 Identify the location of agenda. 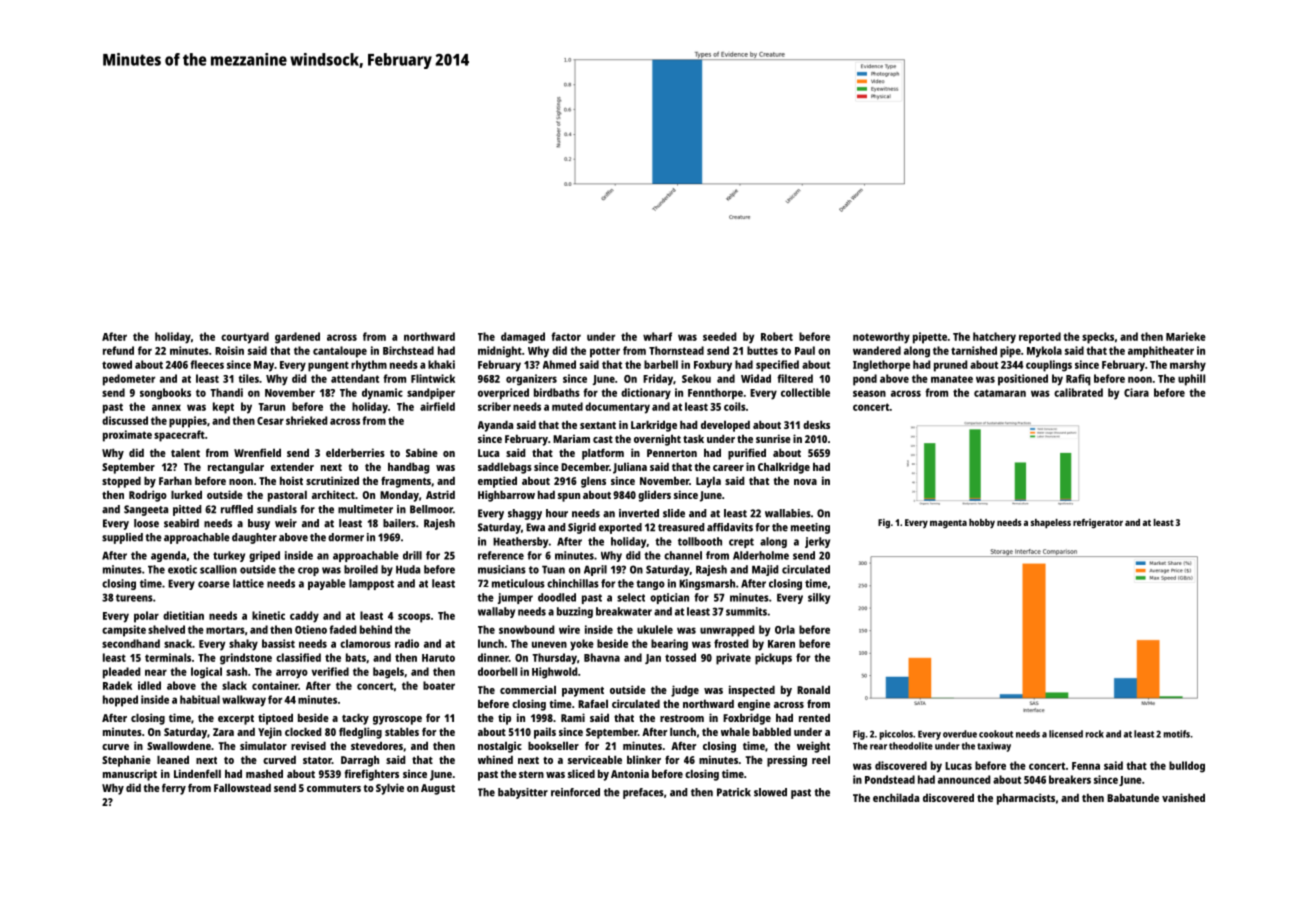
(168, 556).
